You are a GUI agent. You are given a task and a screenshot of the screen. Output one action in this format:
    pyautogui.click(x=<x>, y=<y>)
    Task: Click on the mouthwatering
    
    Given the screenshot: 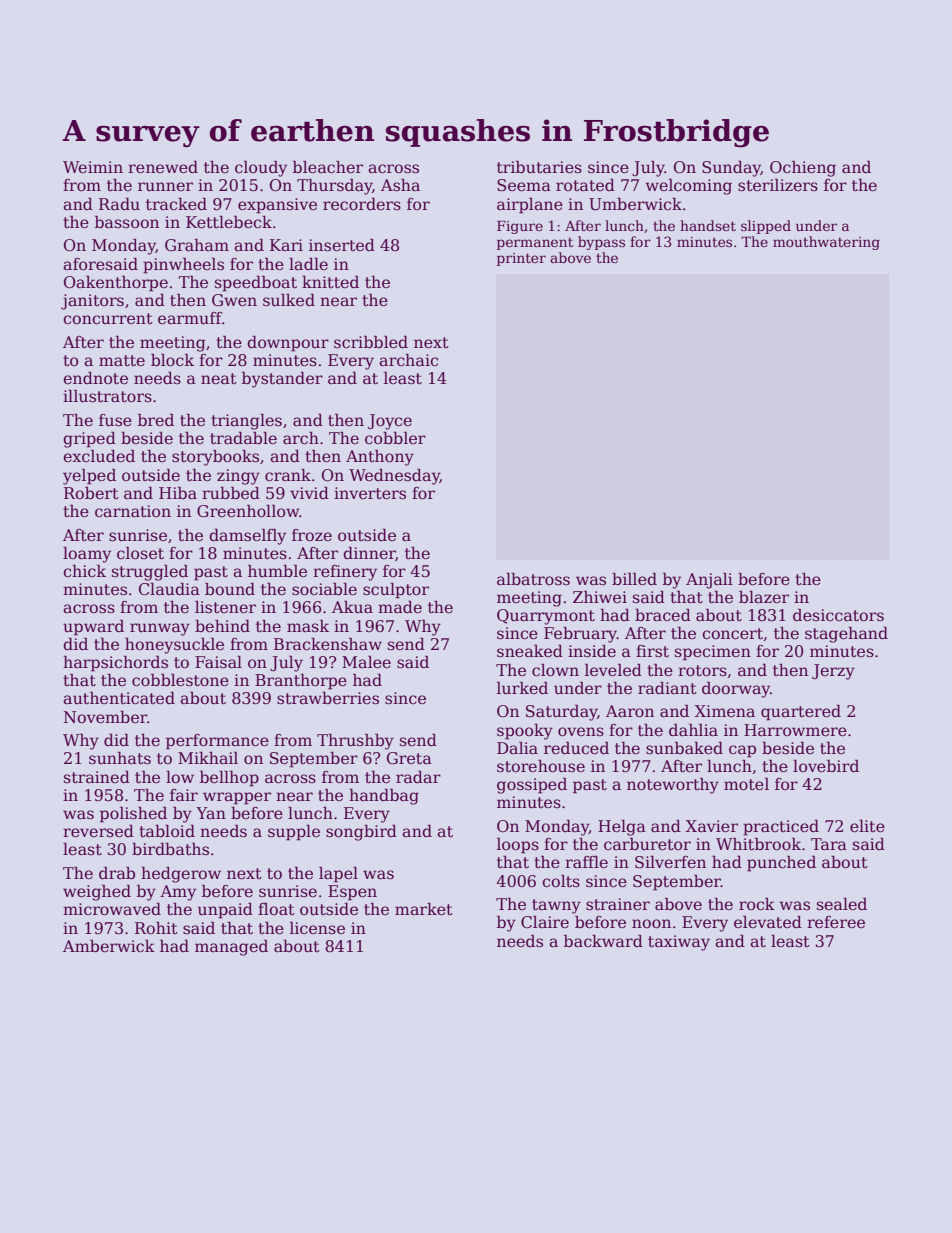 What is the action you would take?
    pyautogui.click(x=826, y=243)
